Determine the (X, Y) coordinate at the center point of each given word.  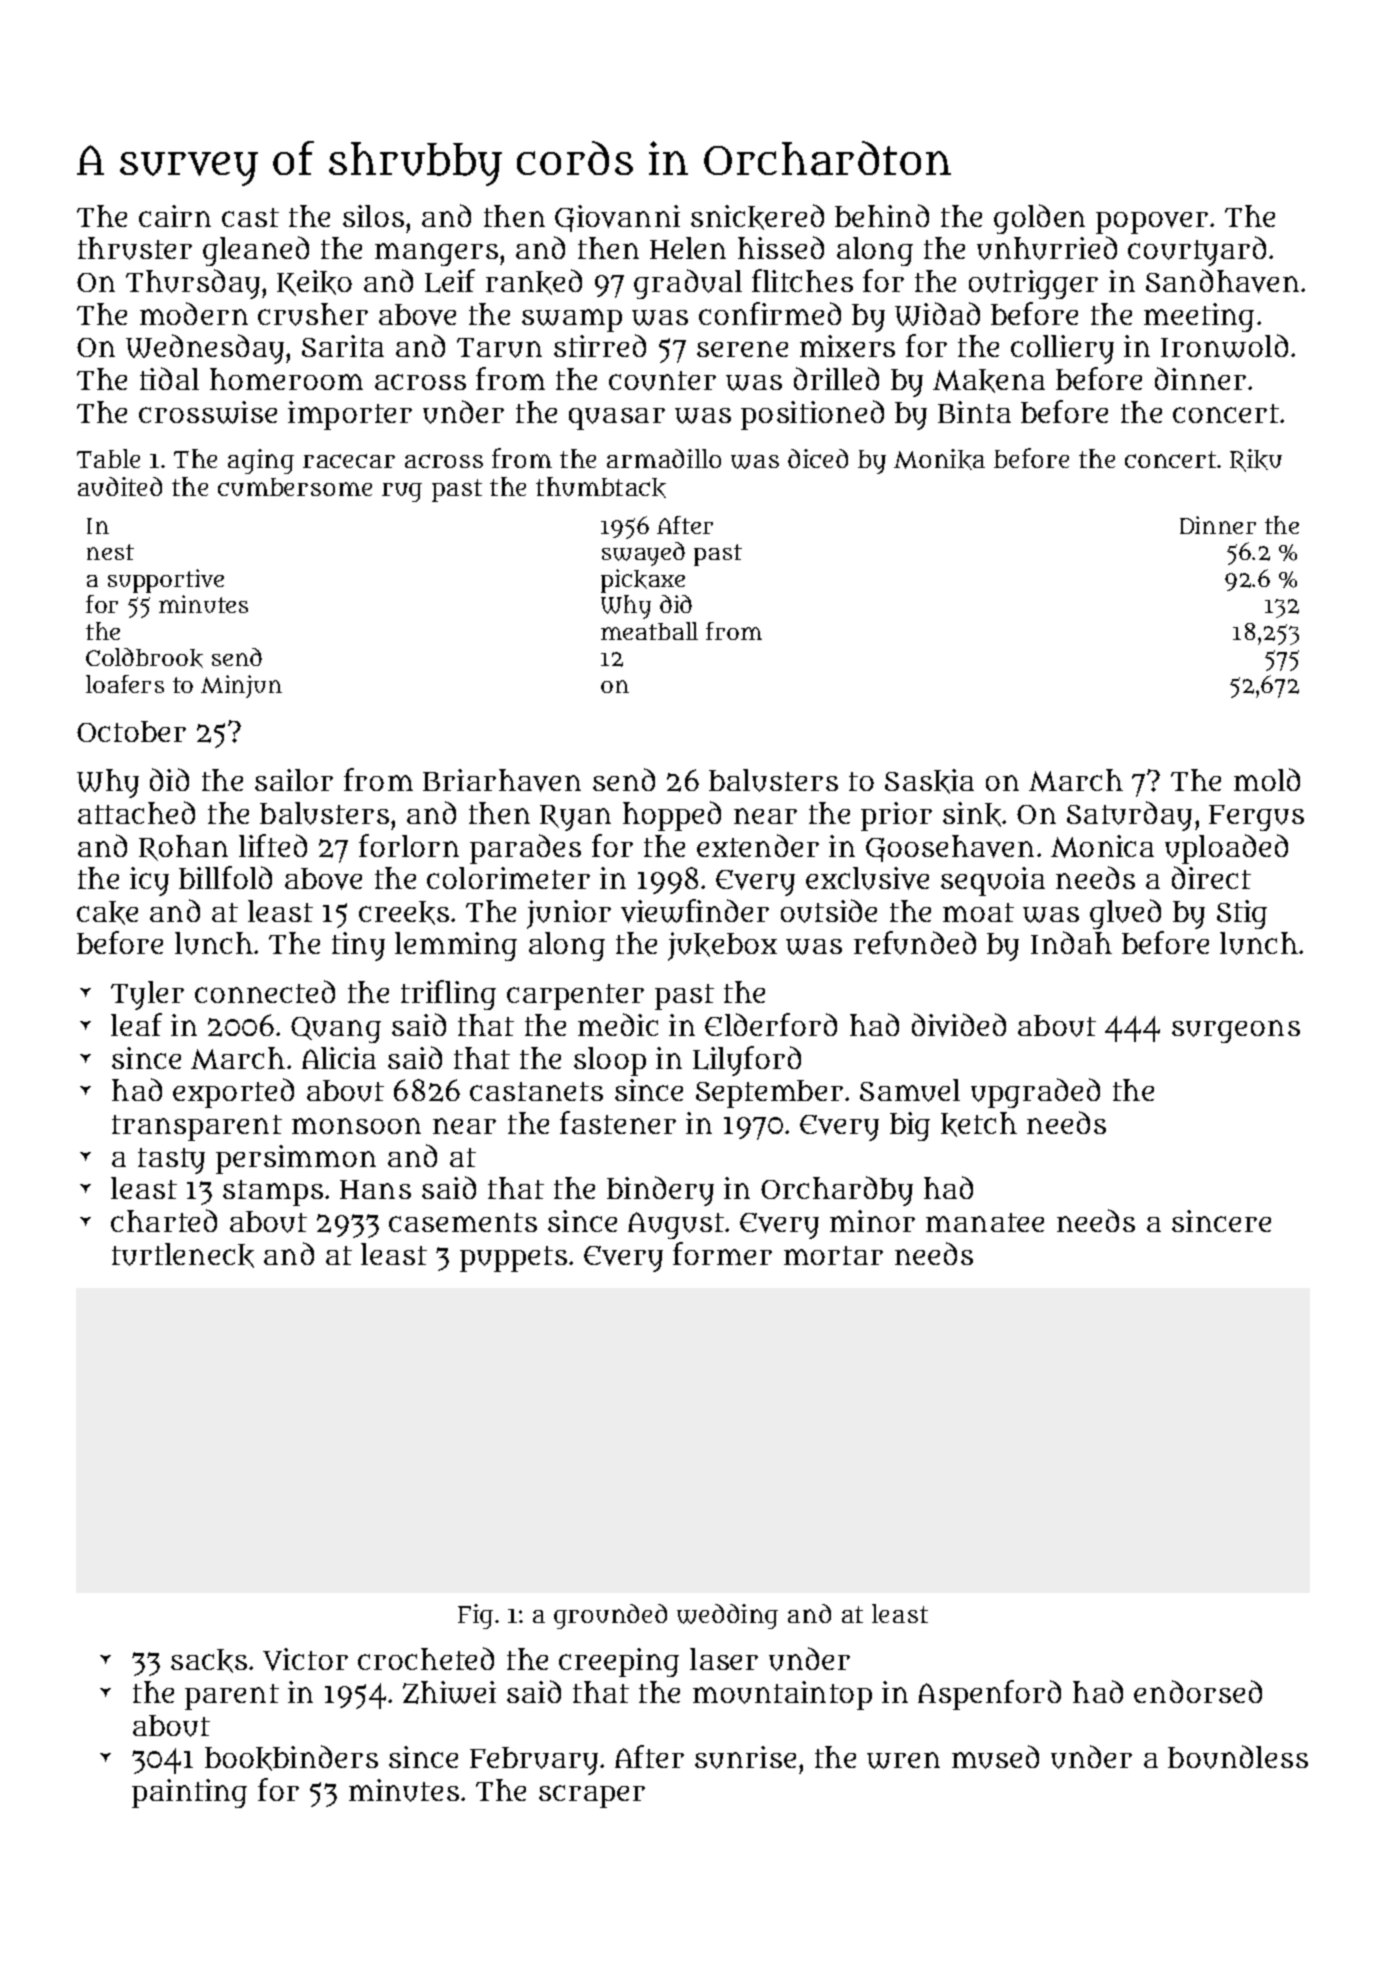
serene (742, 349)
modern (194, 313)
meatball (649, 631)
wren (903, 1760)
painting (189, 1793)
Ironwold (1224, 346)
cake (107, 913)
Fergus (1256, 818)
